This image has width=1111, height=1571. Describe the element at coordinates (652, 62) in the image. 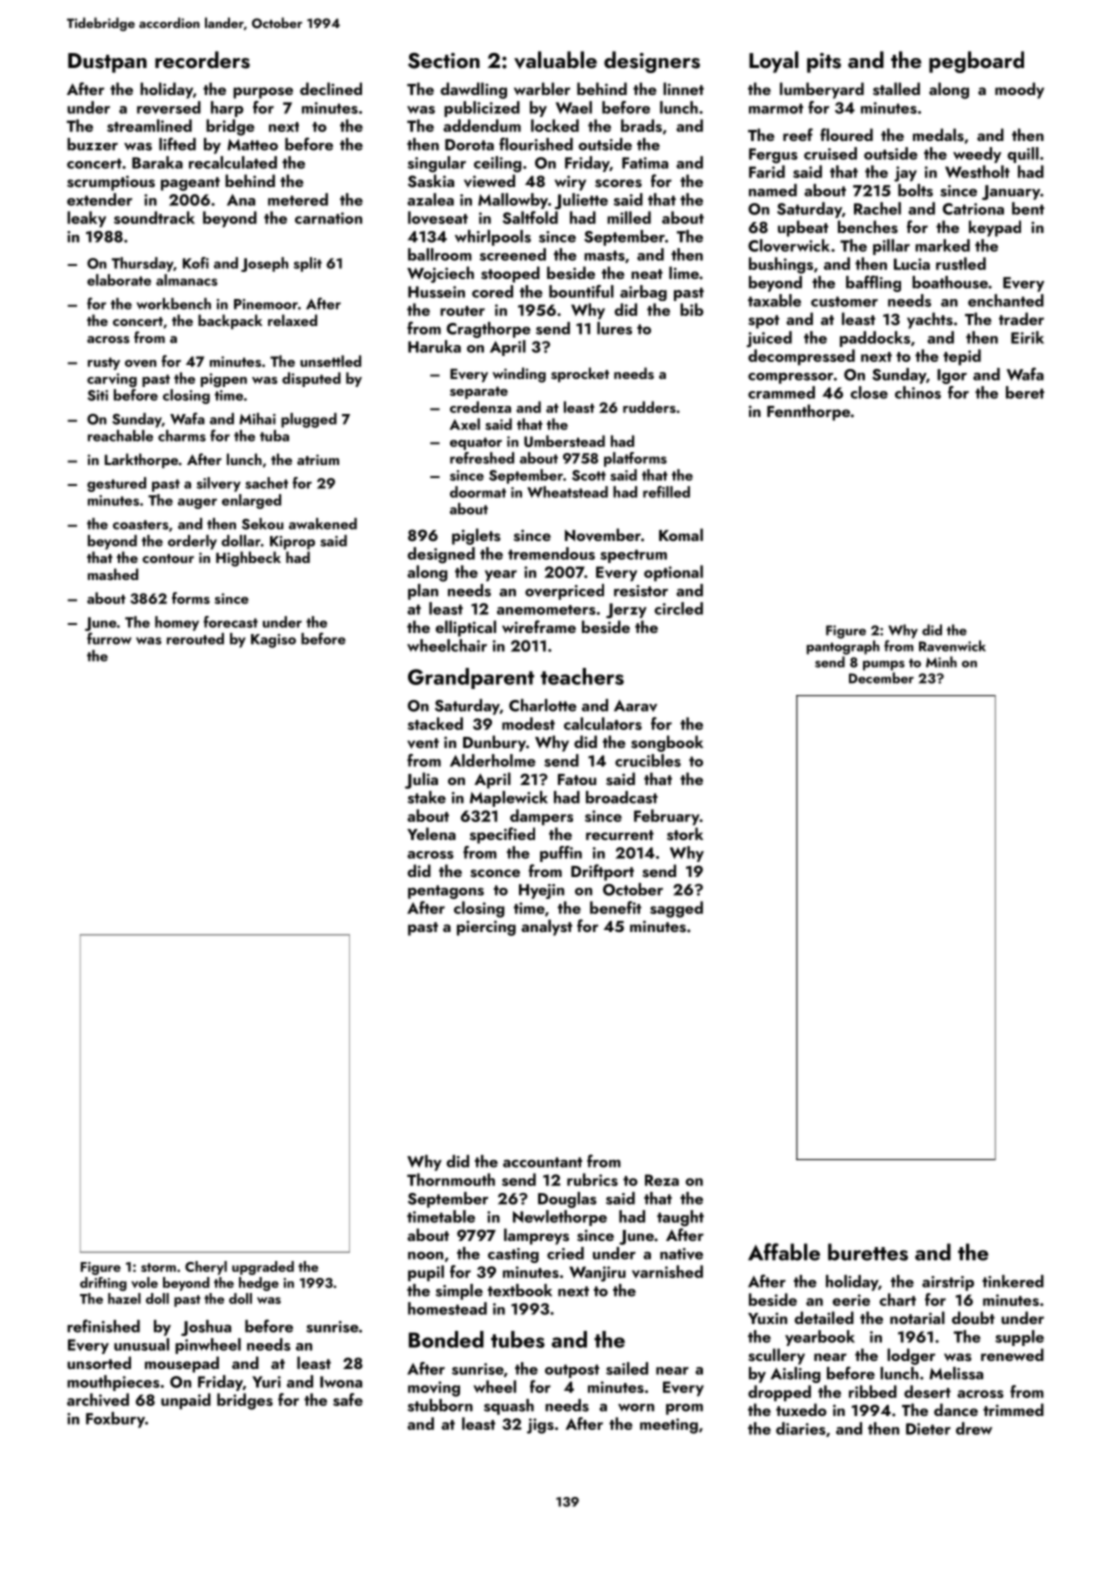

I see `designers` at that location.
